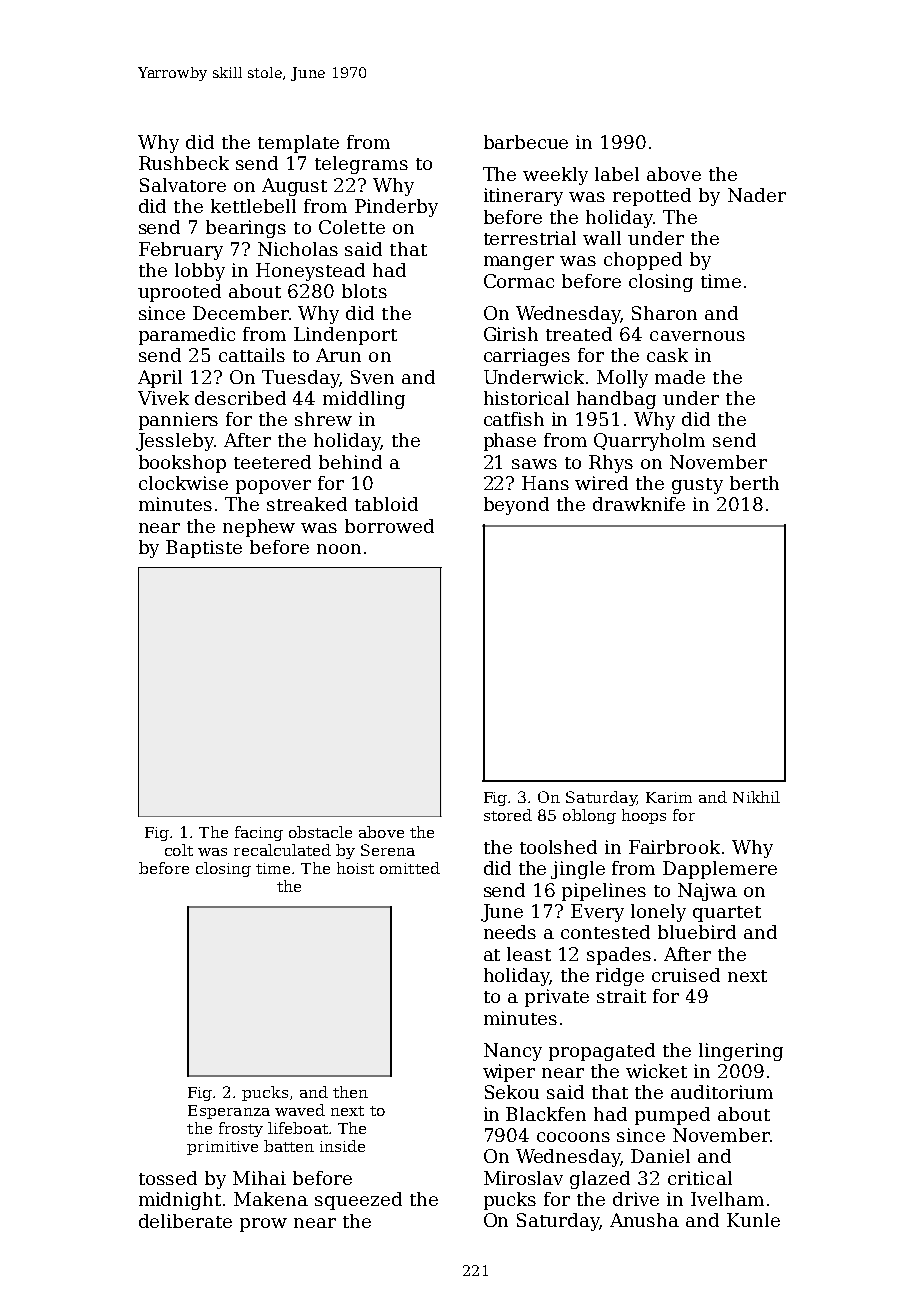 The width and height of the document is (924, 1314). What do you see at coordinates (523, 197) in the document?
I see `itinerary` at bounding box center [523, 197].
